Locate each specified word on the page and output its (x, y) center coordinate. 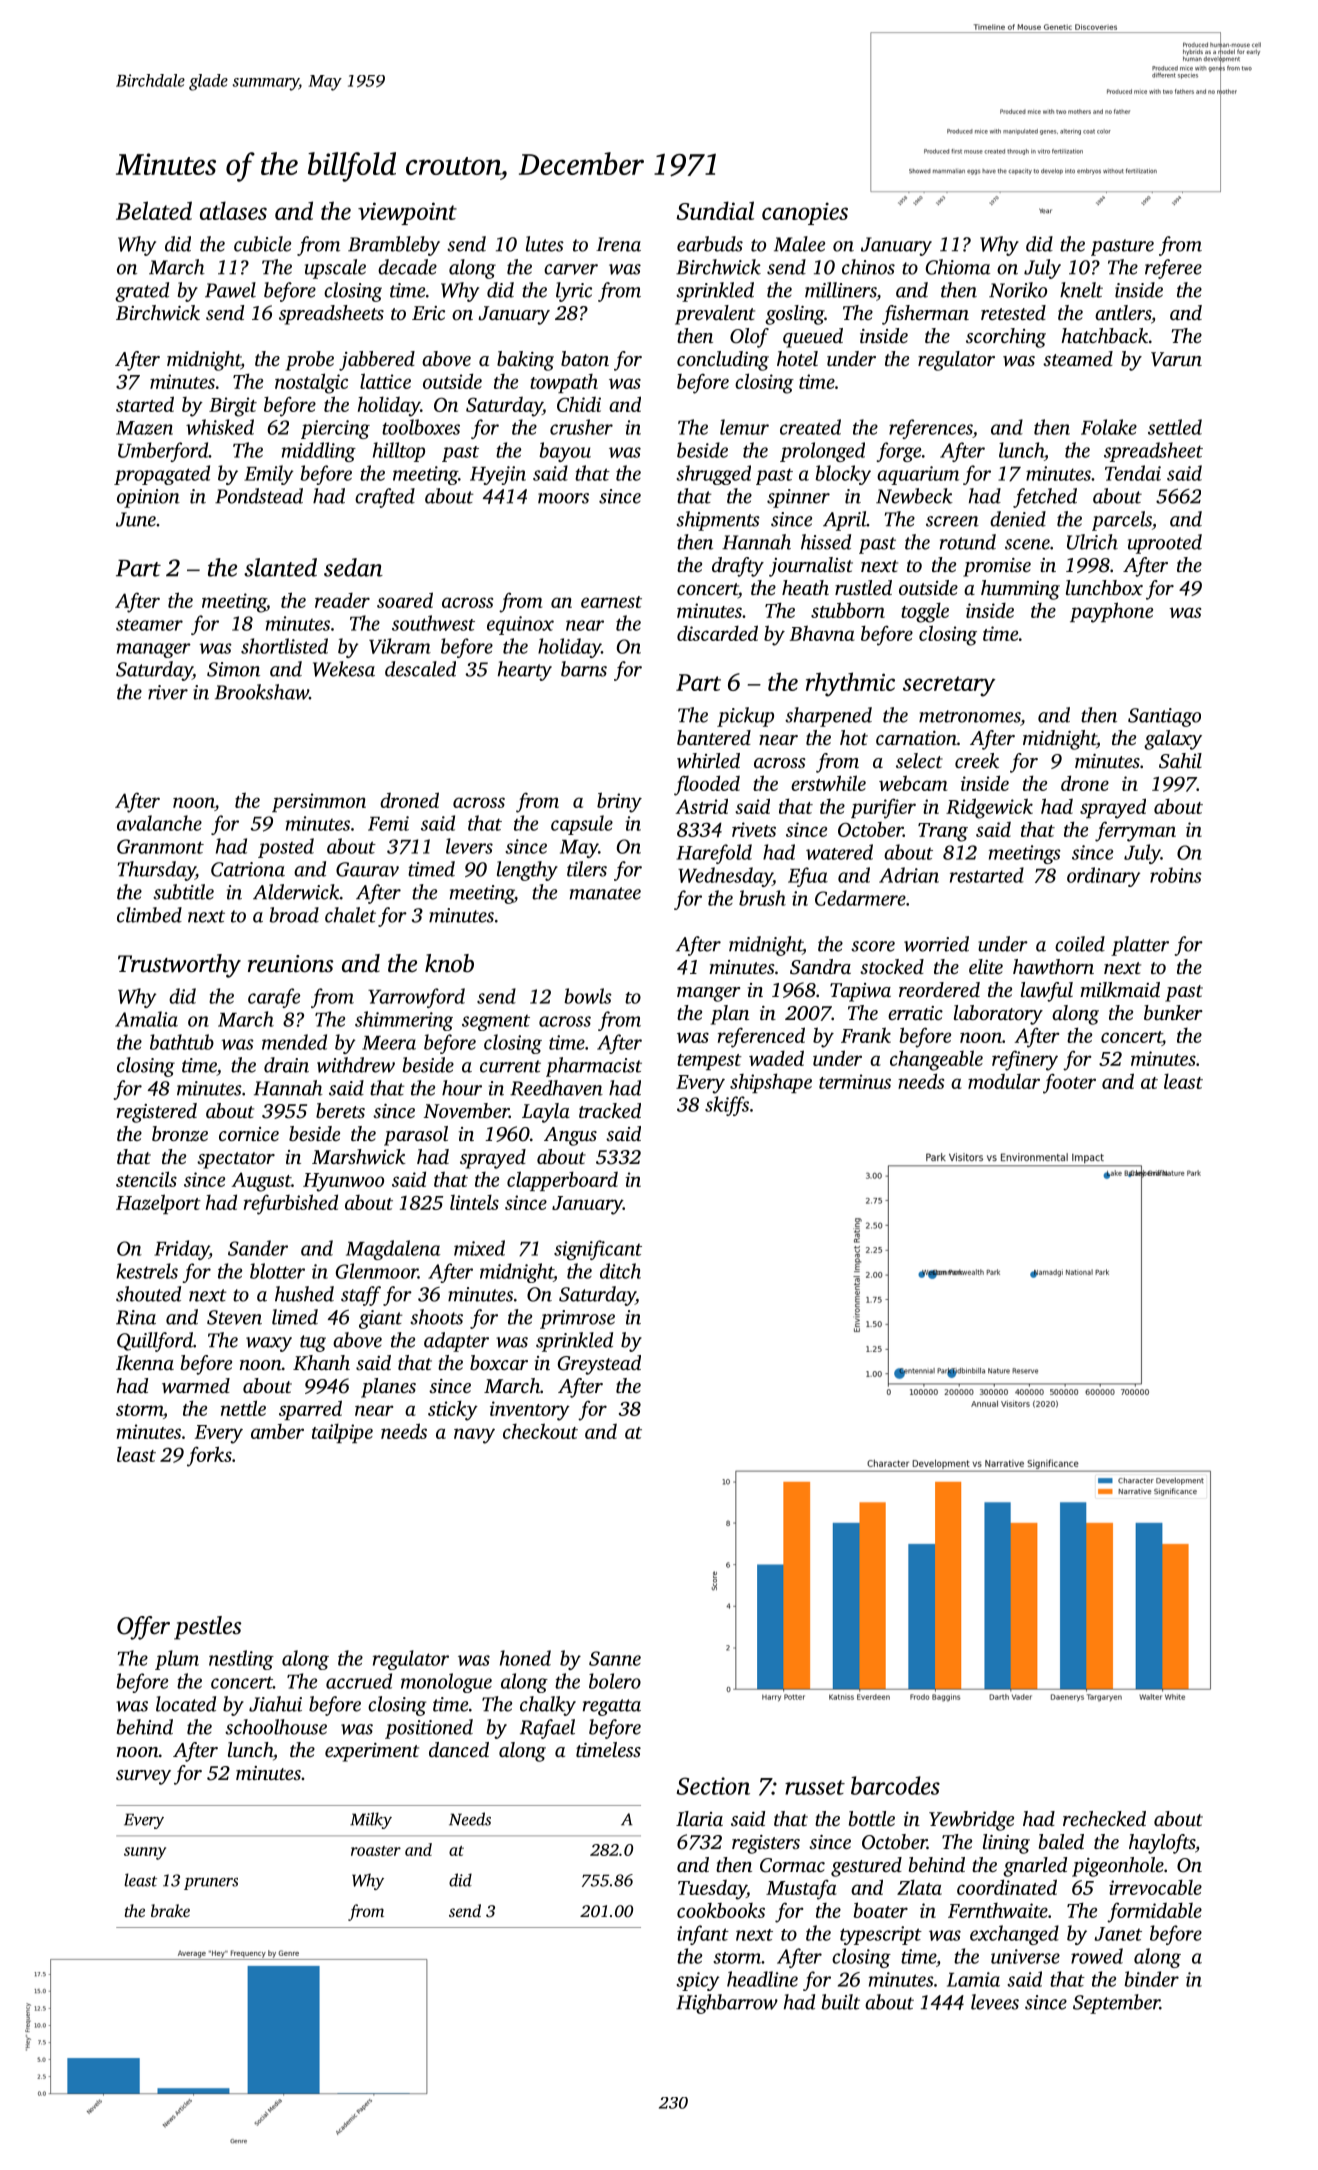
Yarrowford (416, 998)
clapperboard (562, 1181)
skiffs (727, 1106)
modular (1004, 1081)
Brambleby (394, 246)
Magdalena (393, 1250)
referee (1173, 269)
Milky (371, 1820)
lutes (545, 244)
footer (1069, 1083)
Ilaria (699, 1818)
